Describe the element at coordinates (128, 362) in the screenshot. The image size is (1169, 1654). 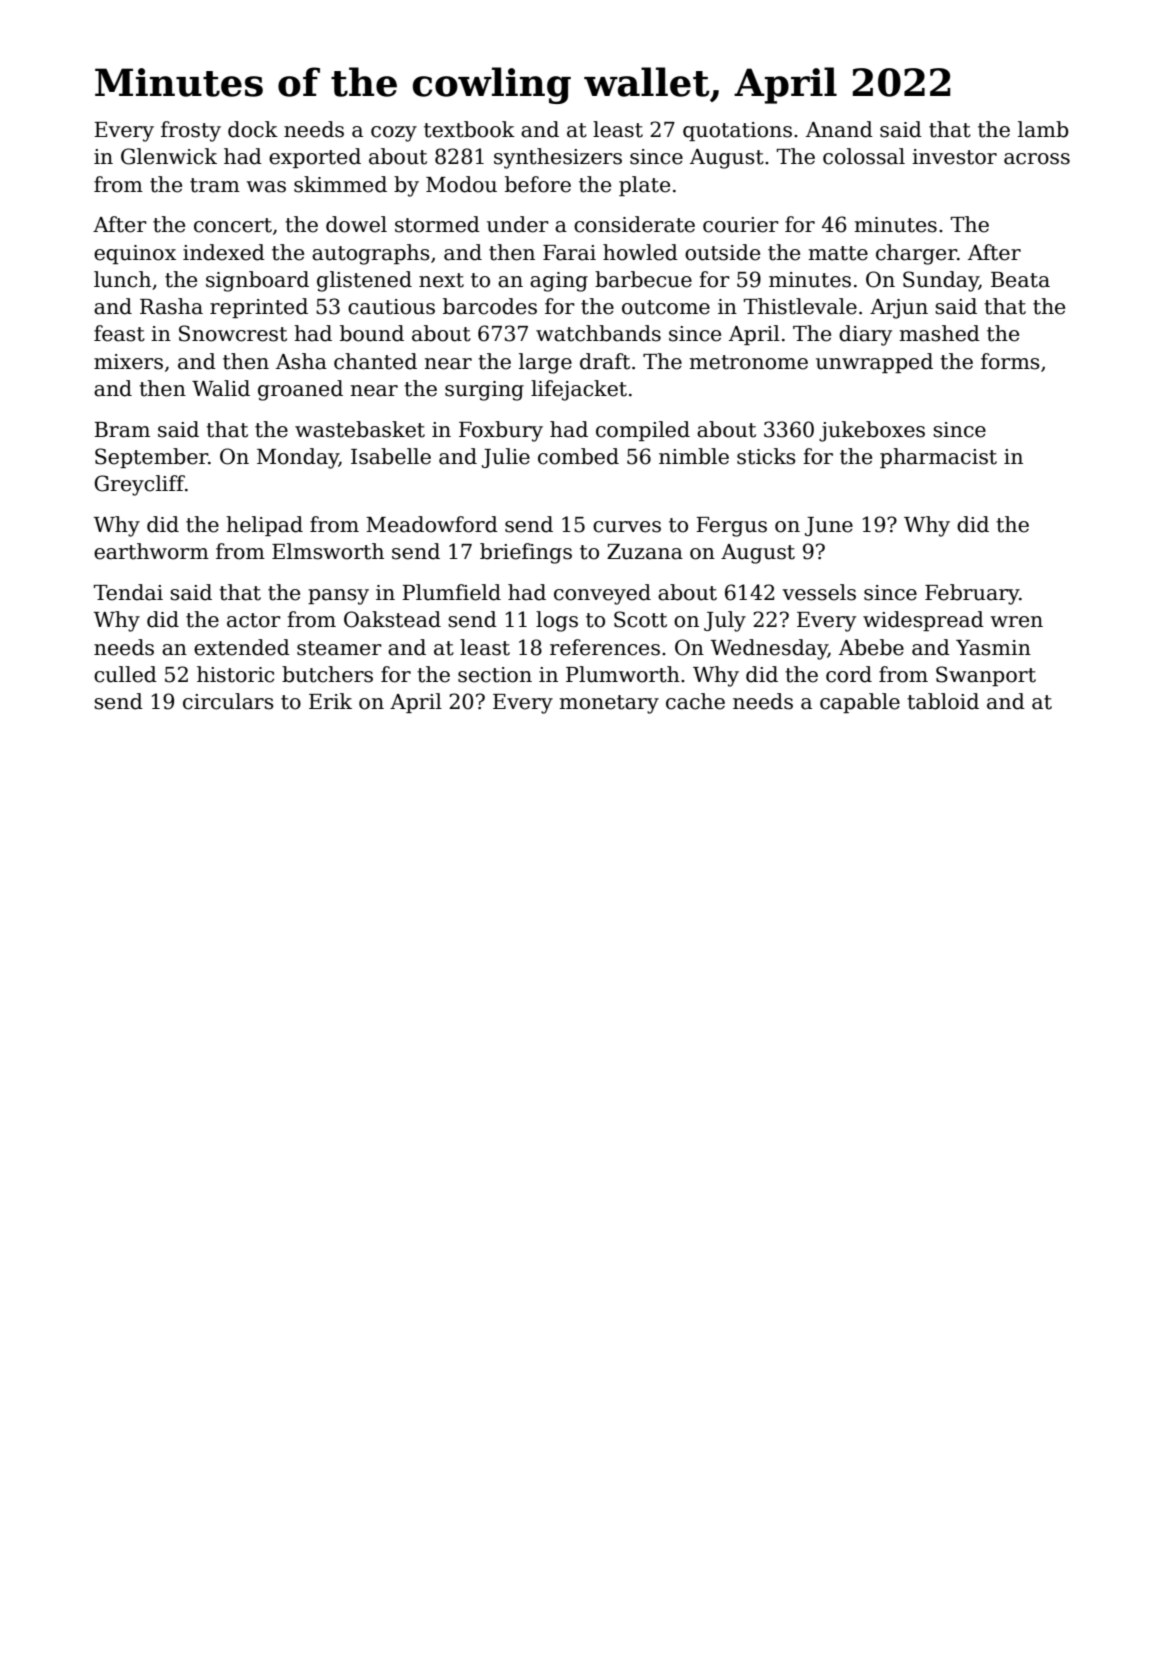
I see `mixers` at that location.
